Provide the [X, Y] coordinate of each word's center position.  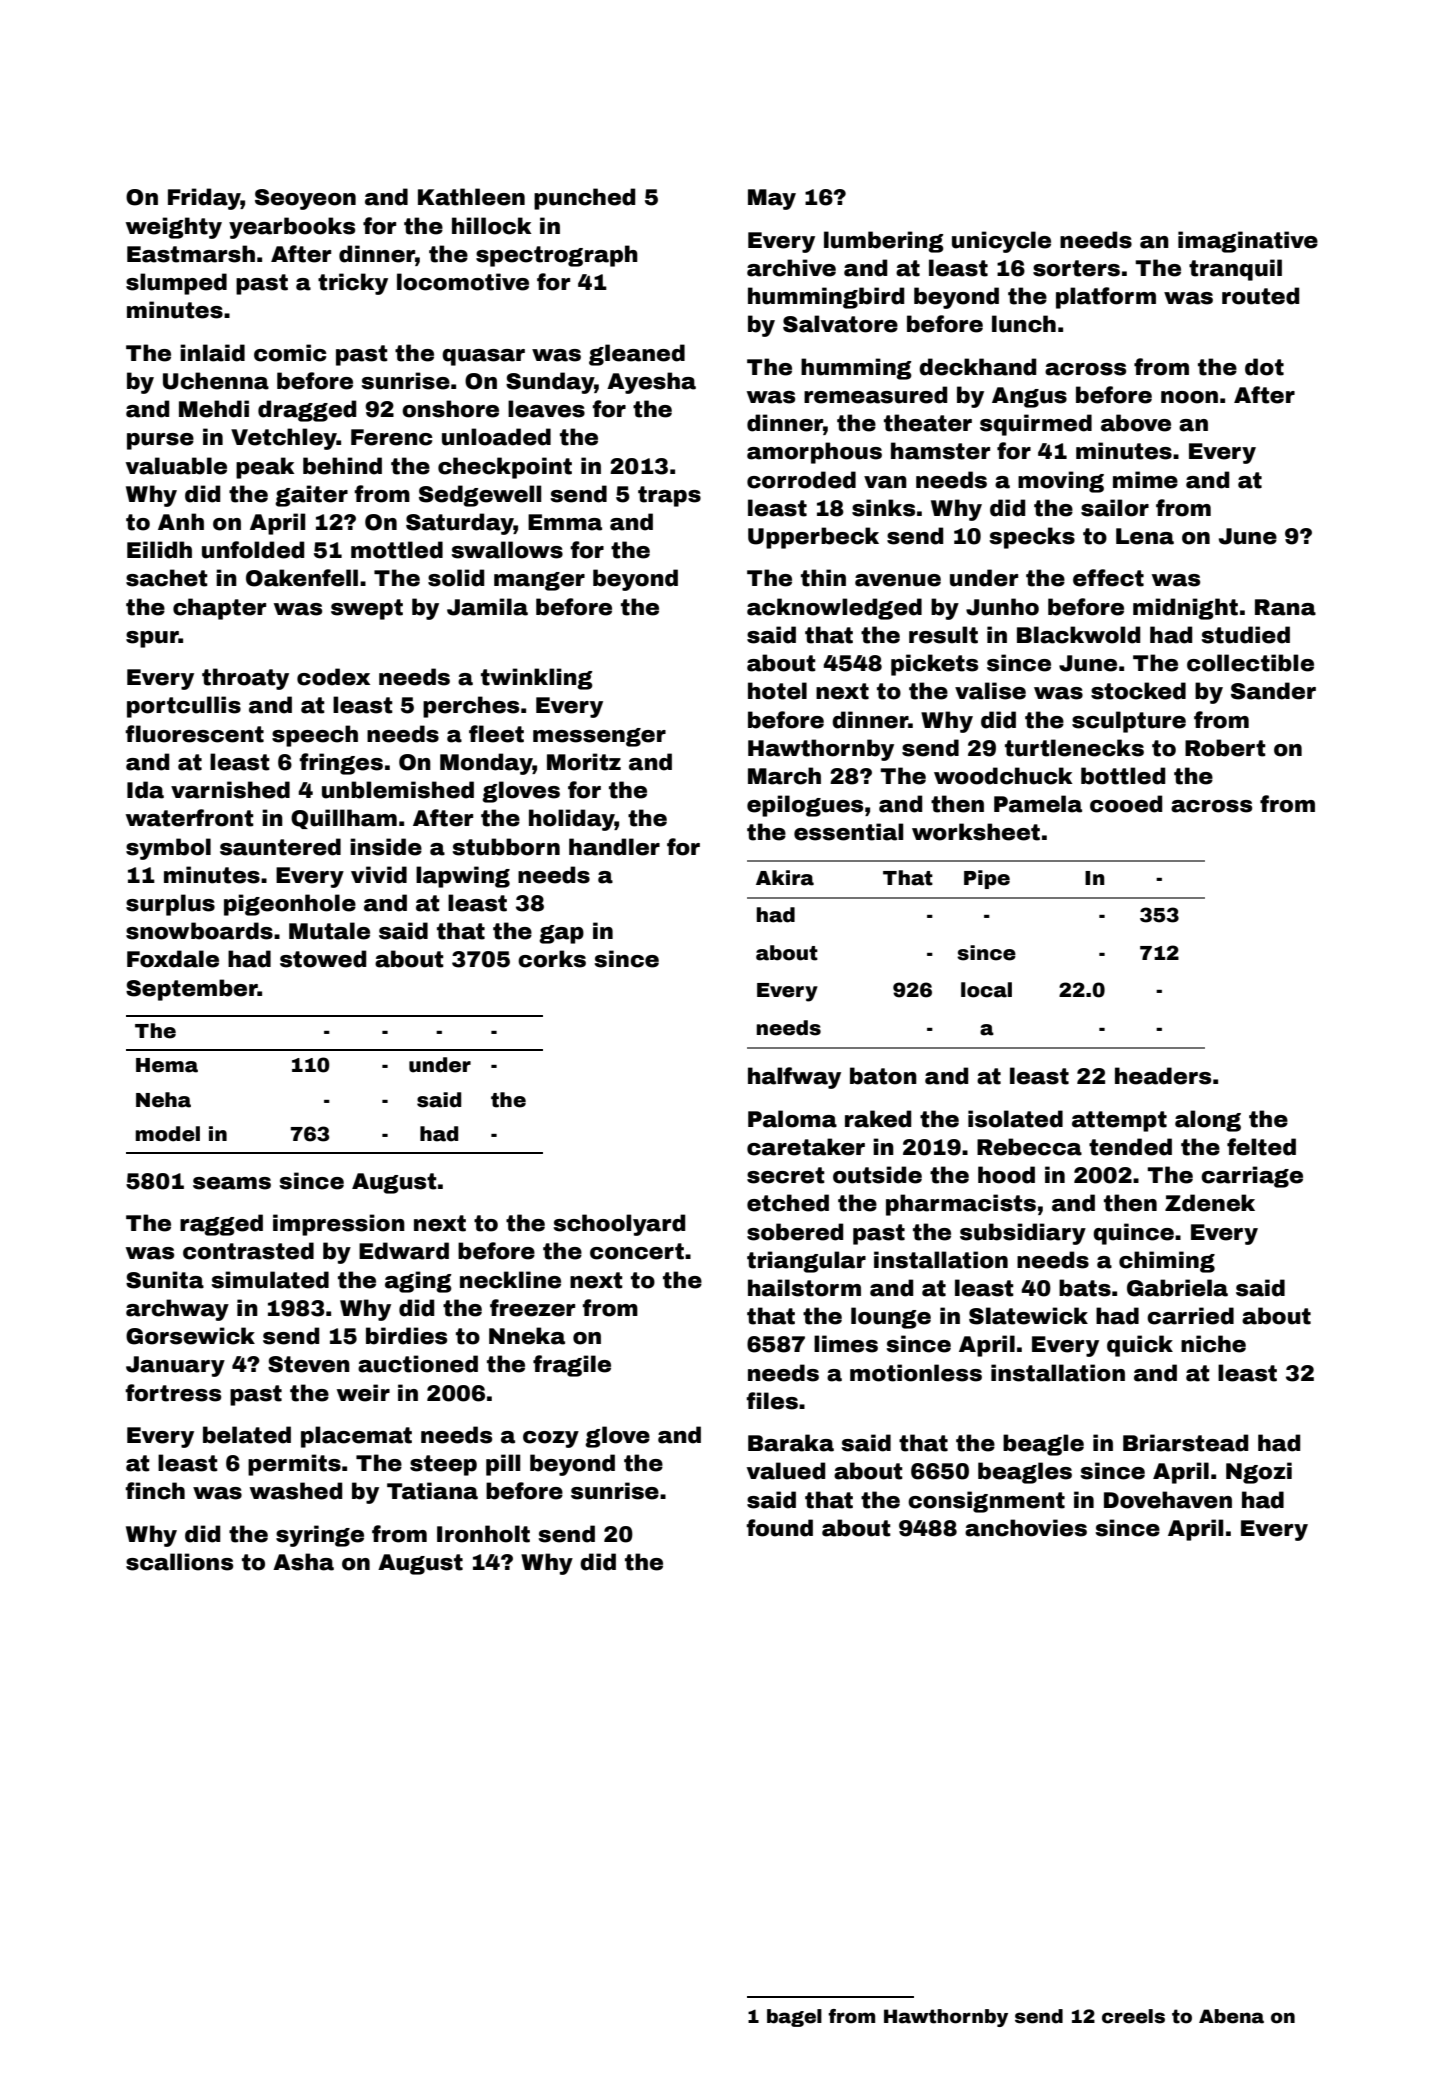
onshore [450, 409]
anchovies [1026, 1528]
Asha [303, 1562]
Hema [167, 1065]
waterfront [190, 818]
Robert [1225, 748]
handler [614, 847]
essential [848, 832]
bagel [794, 2018]
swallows [507, 550]
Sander [1273, 691]
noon [1189, 397]
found [779, 1528]
